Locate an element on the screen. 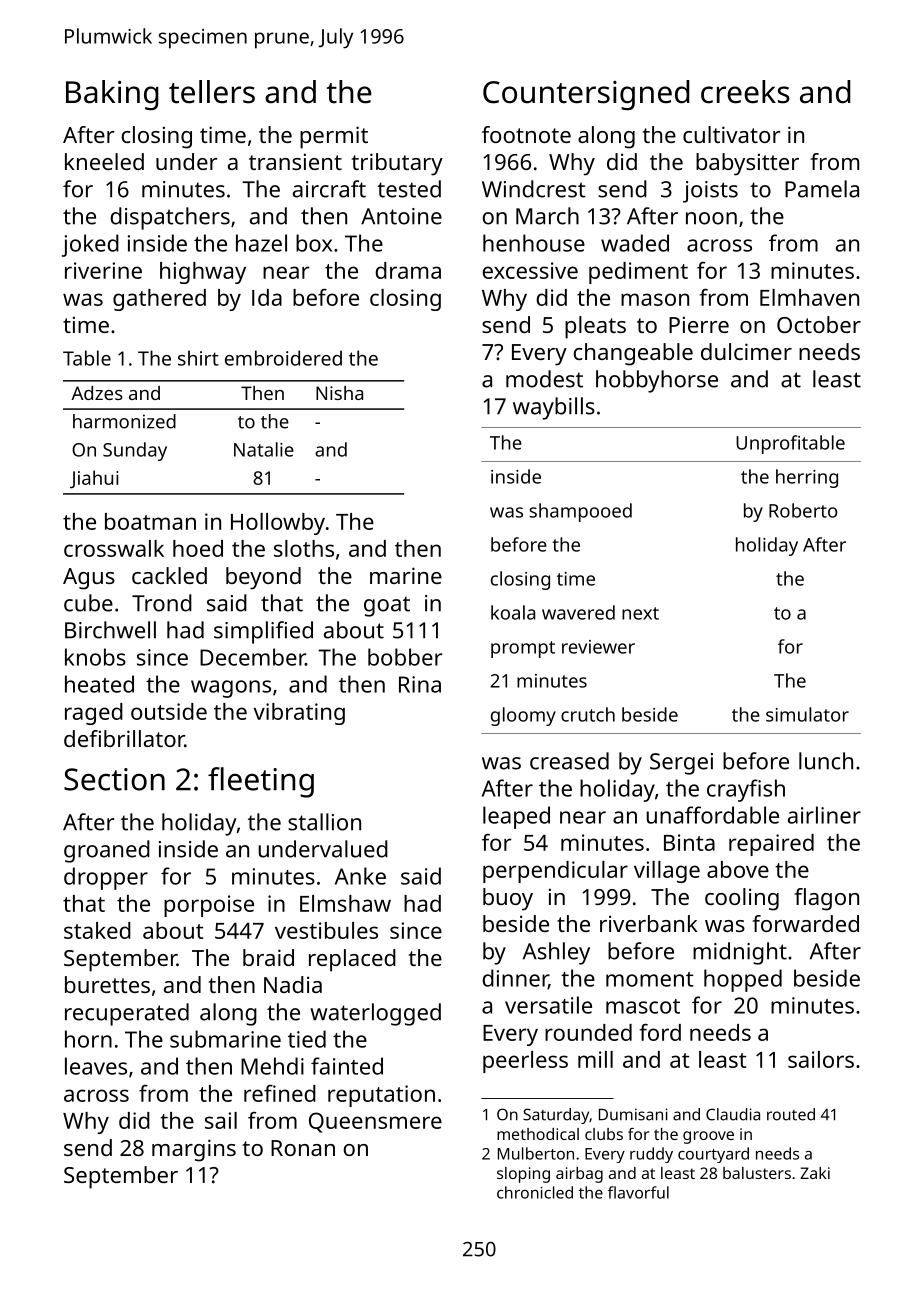 The height and width of the screenshot is (1314, 924). Roberto is located at coordinates (803, 510).
